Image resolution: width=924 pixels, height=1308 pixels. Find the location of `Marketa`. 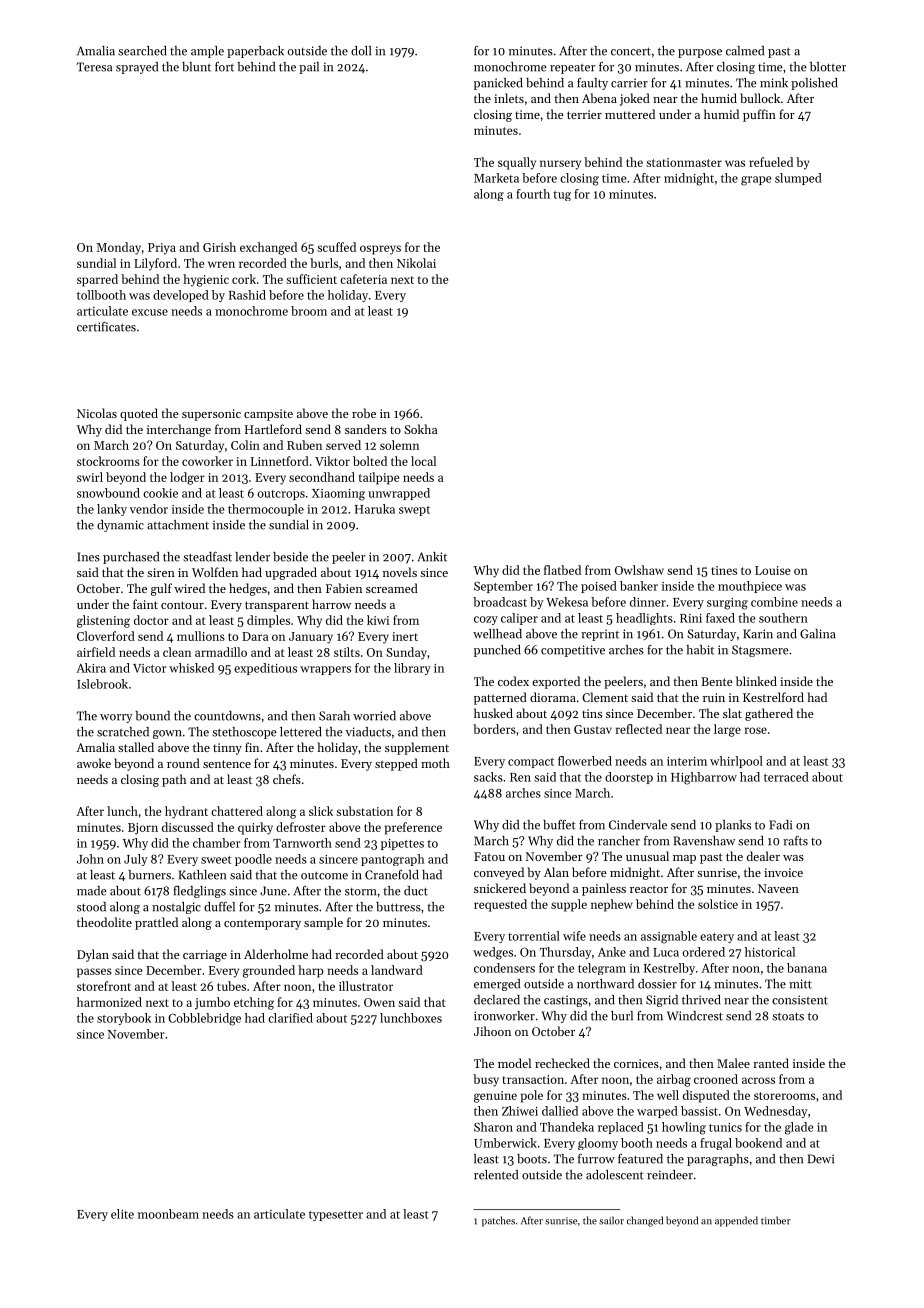

Marketa is located at coordinates (496, 178).
